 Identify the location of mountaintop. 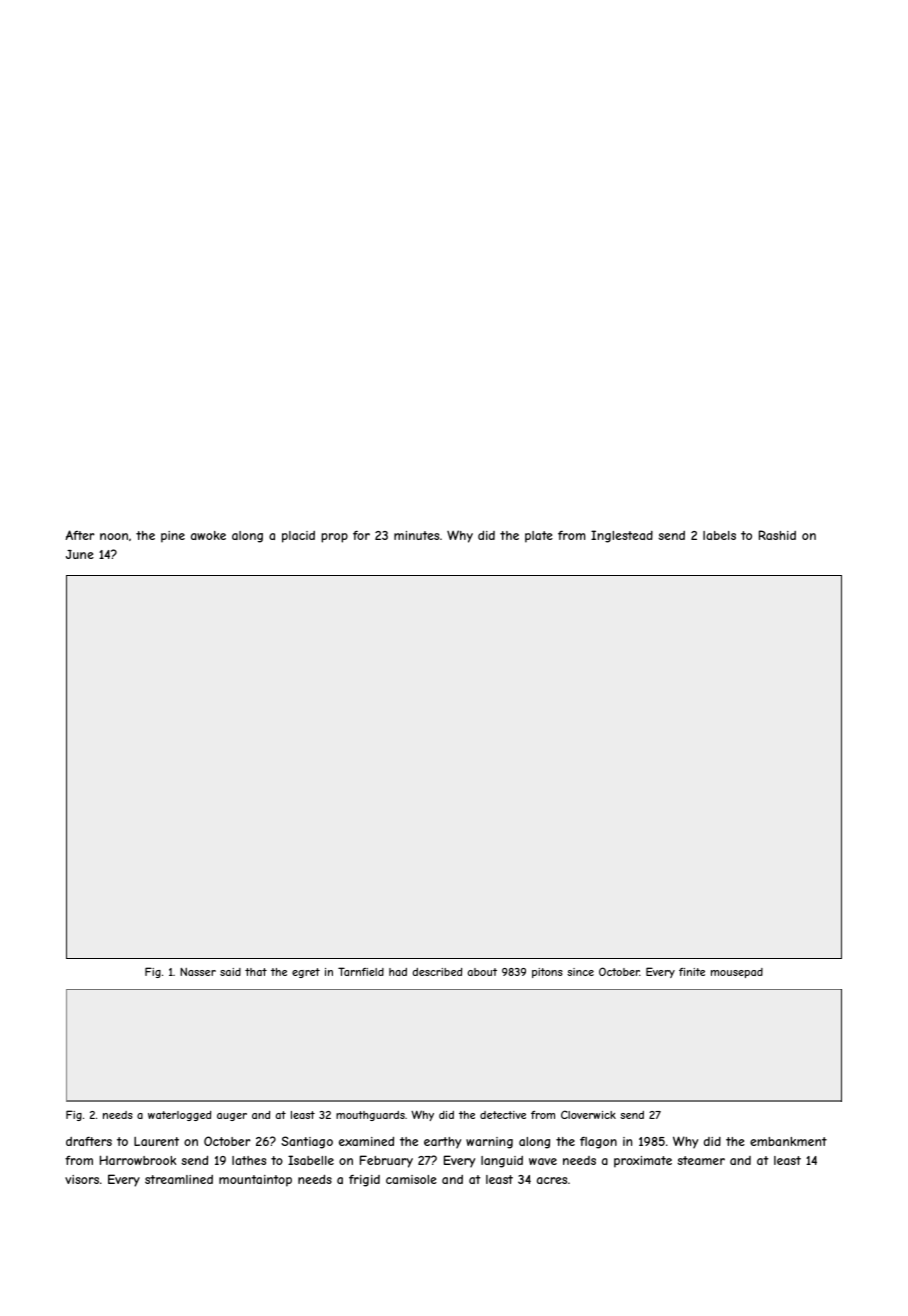
(255, 1181).
